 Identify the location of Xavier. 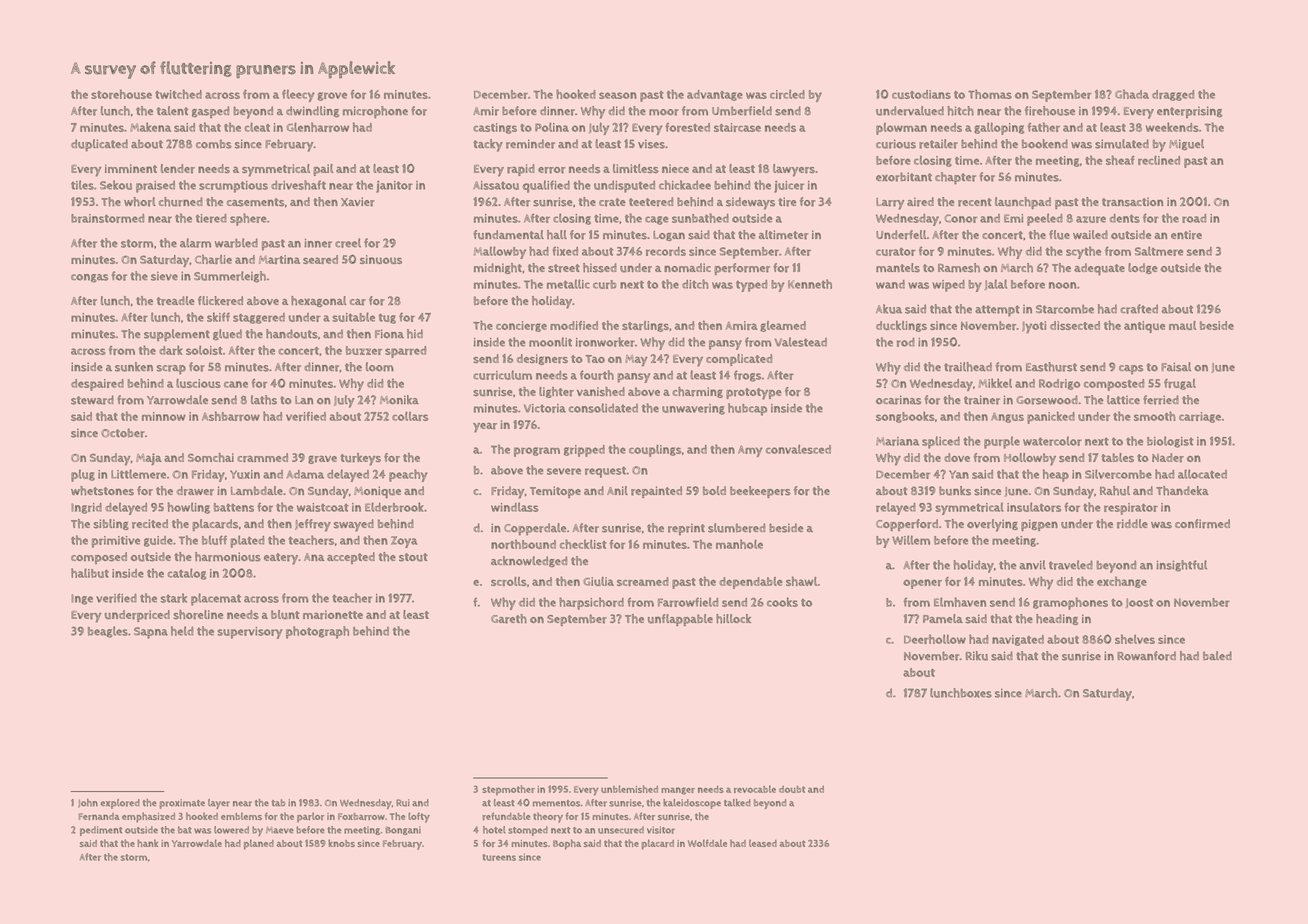
(358, 202).
